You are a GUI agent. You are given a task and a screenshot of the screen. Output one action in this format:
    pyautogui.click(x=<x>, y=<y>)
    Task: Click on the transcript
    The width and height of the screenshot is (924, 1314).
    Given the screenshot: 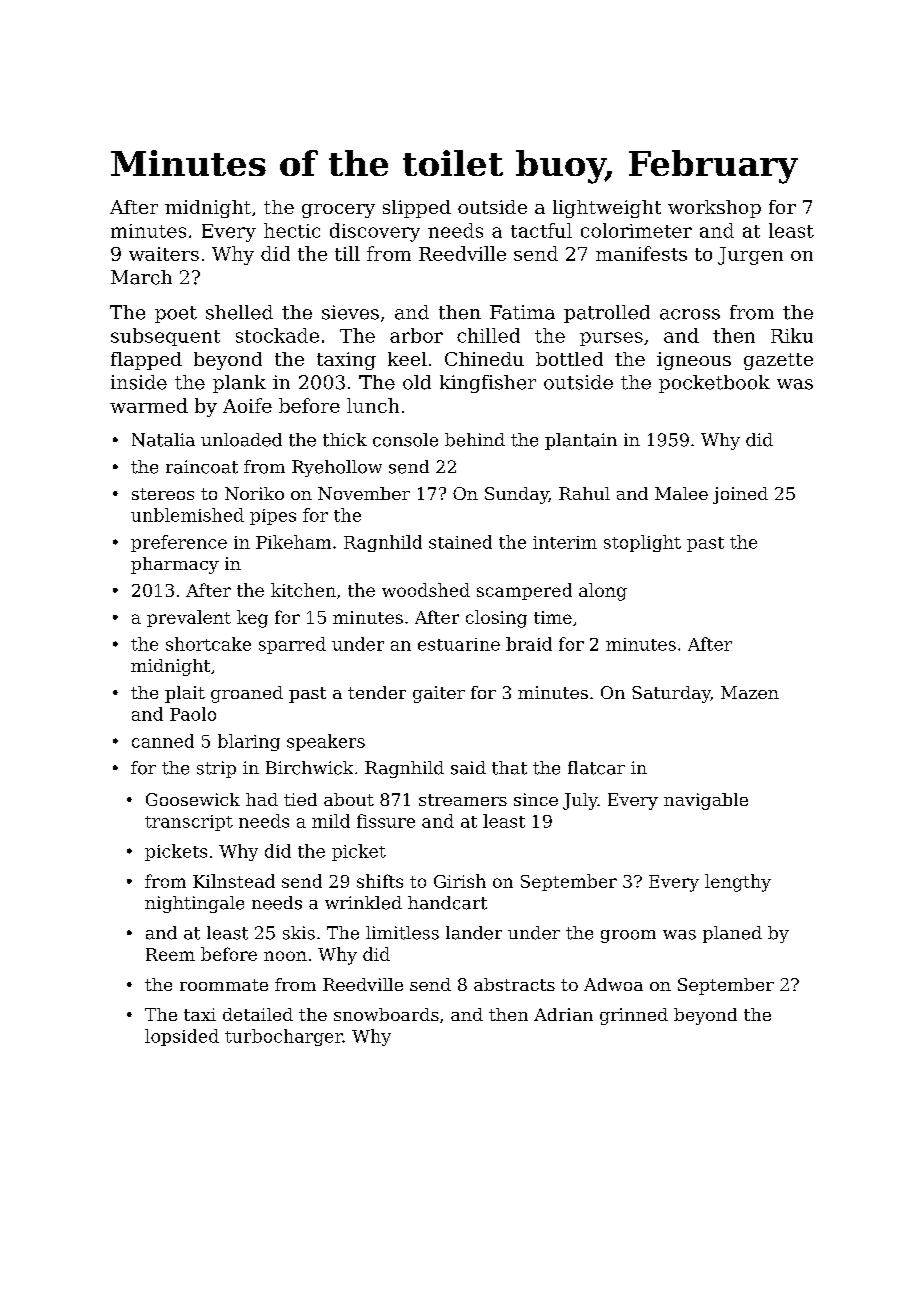 What is the action you would take?
    pyautogui.click(x=189, y=823)
